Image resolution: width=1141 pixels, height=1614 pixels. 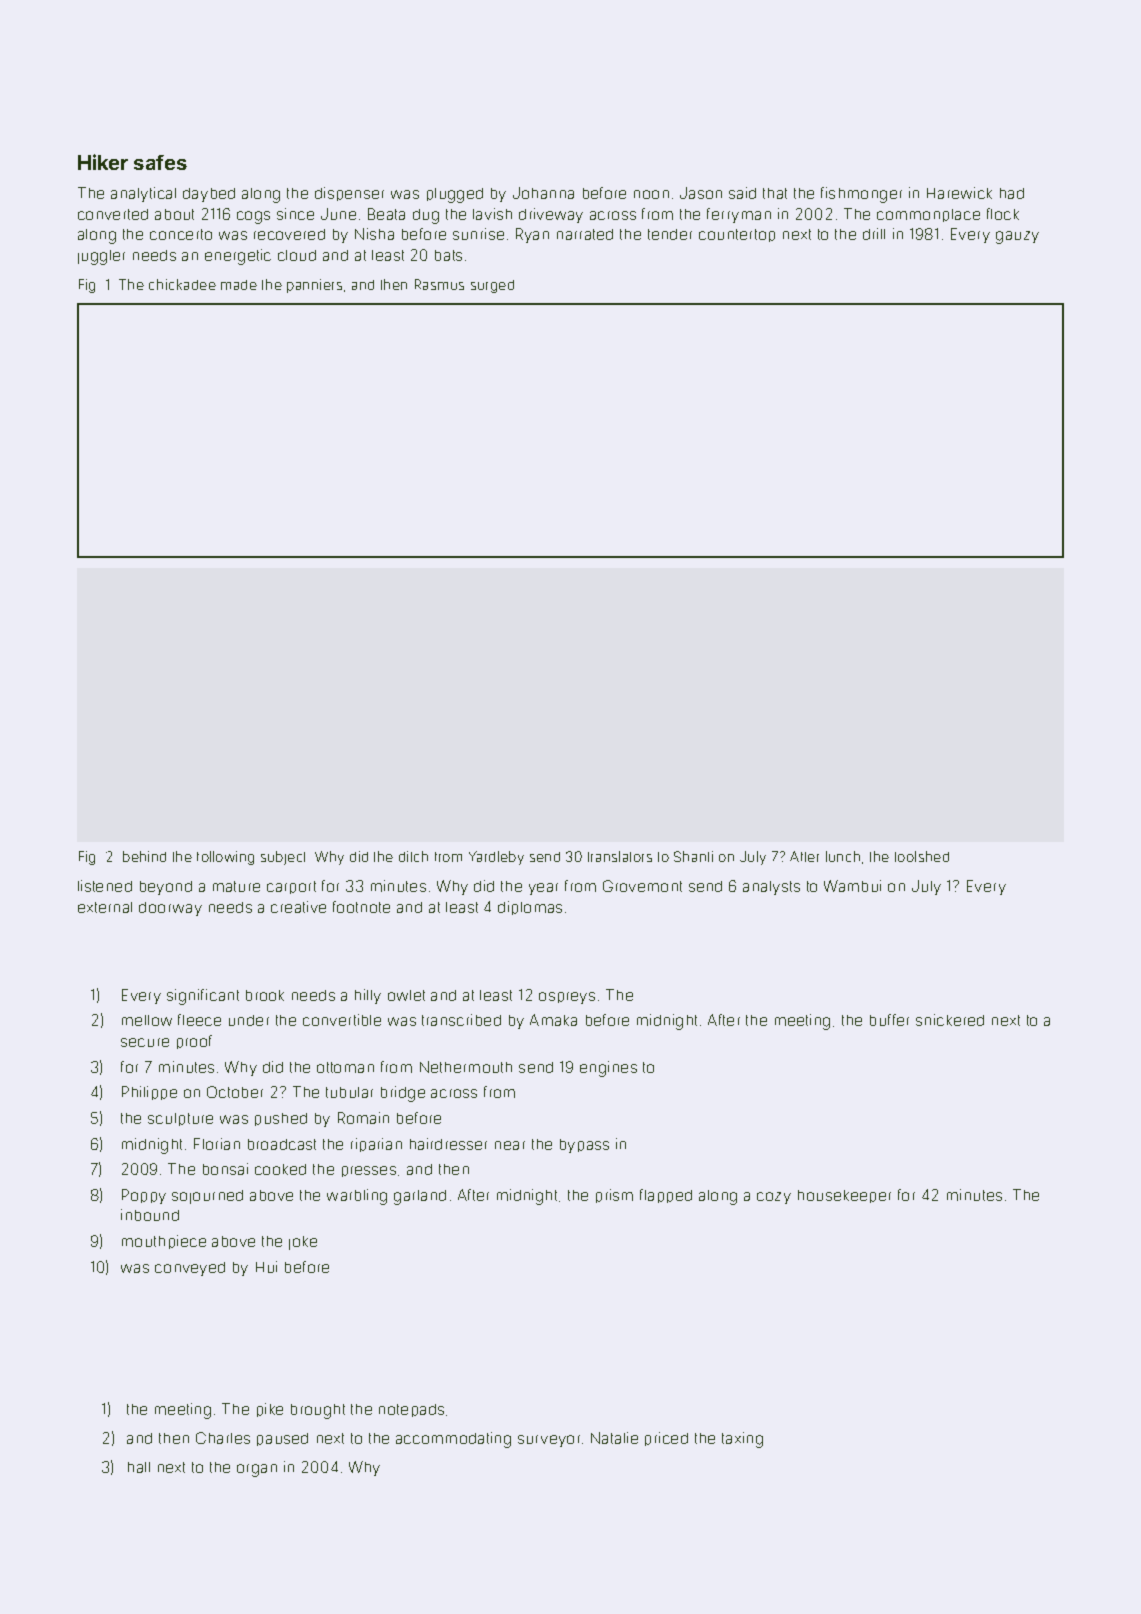 What do you see at coordinates (257, 1470) in the screenshot?
I see `organ` at bounding box center [257, 1470].
